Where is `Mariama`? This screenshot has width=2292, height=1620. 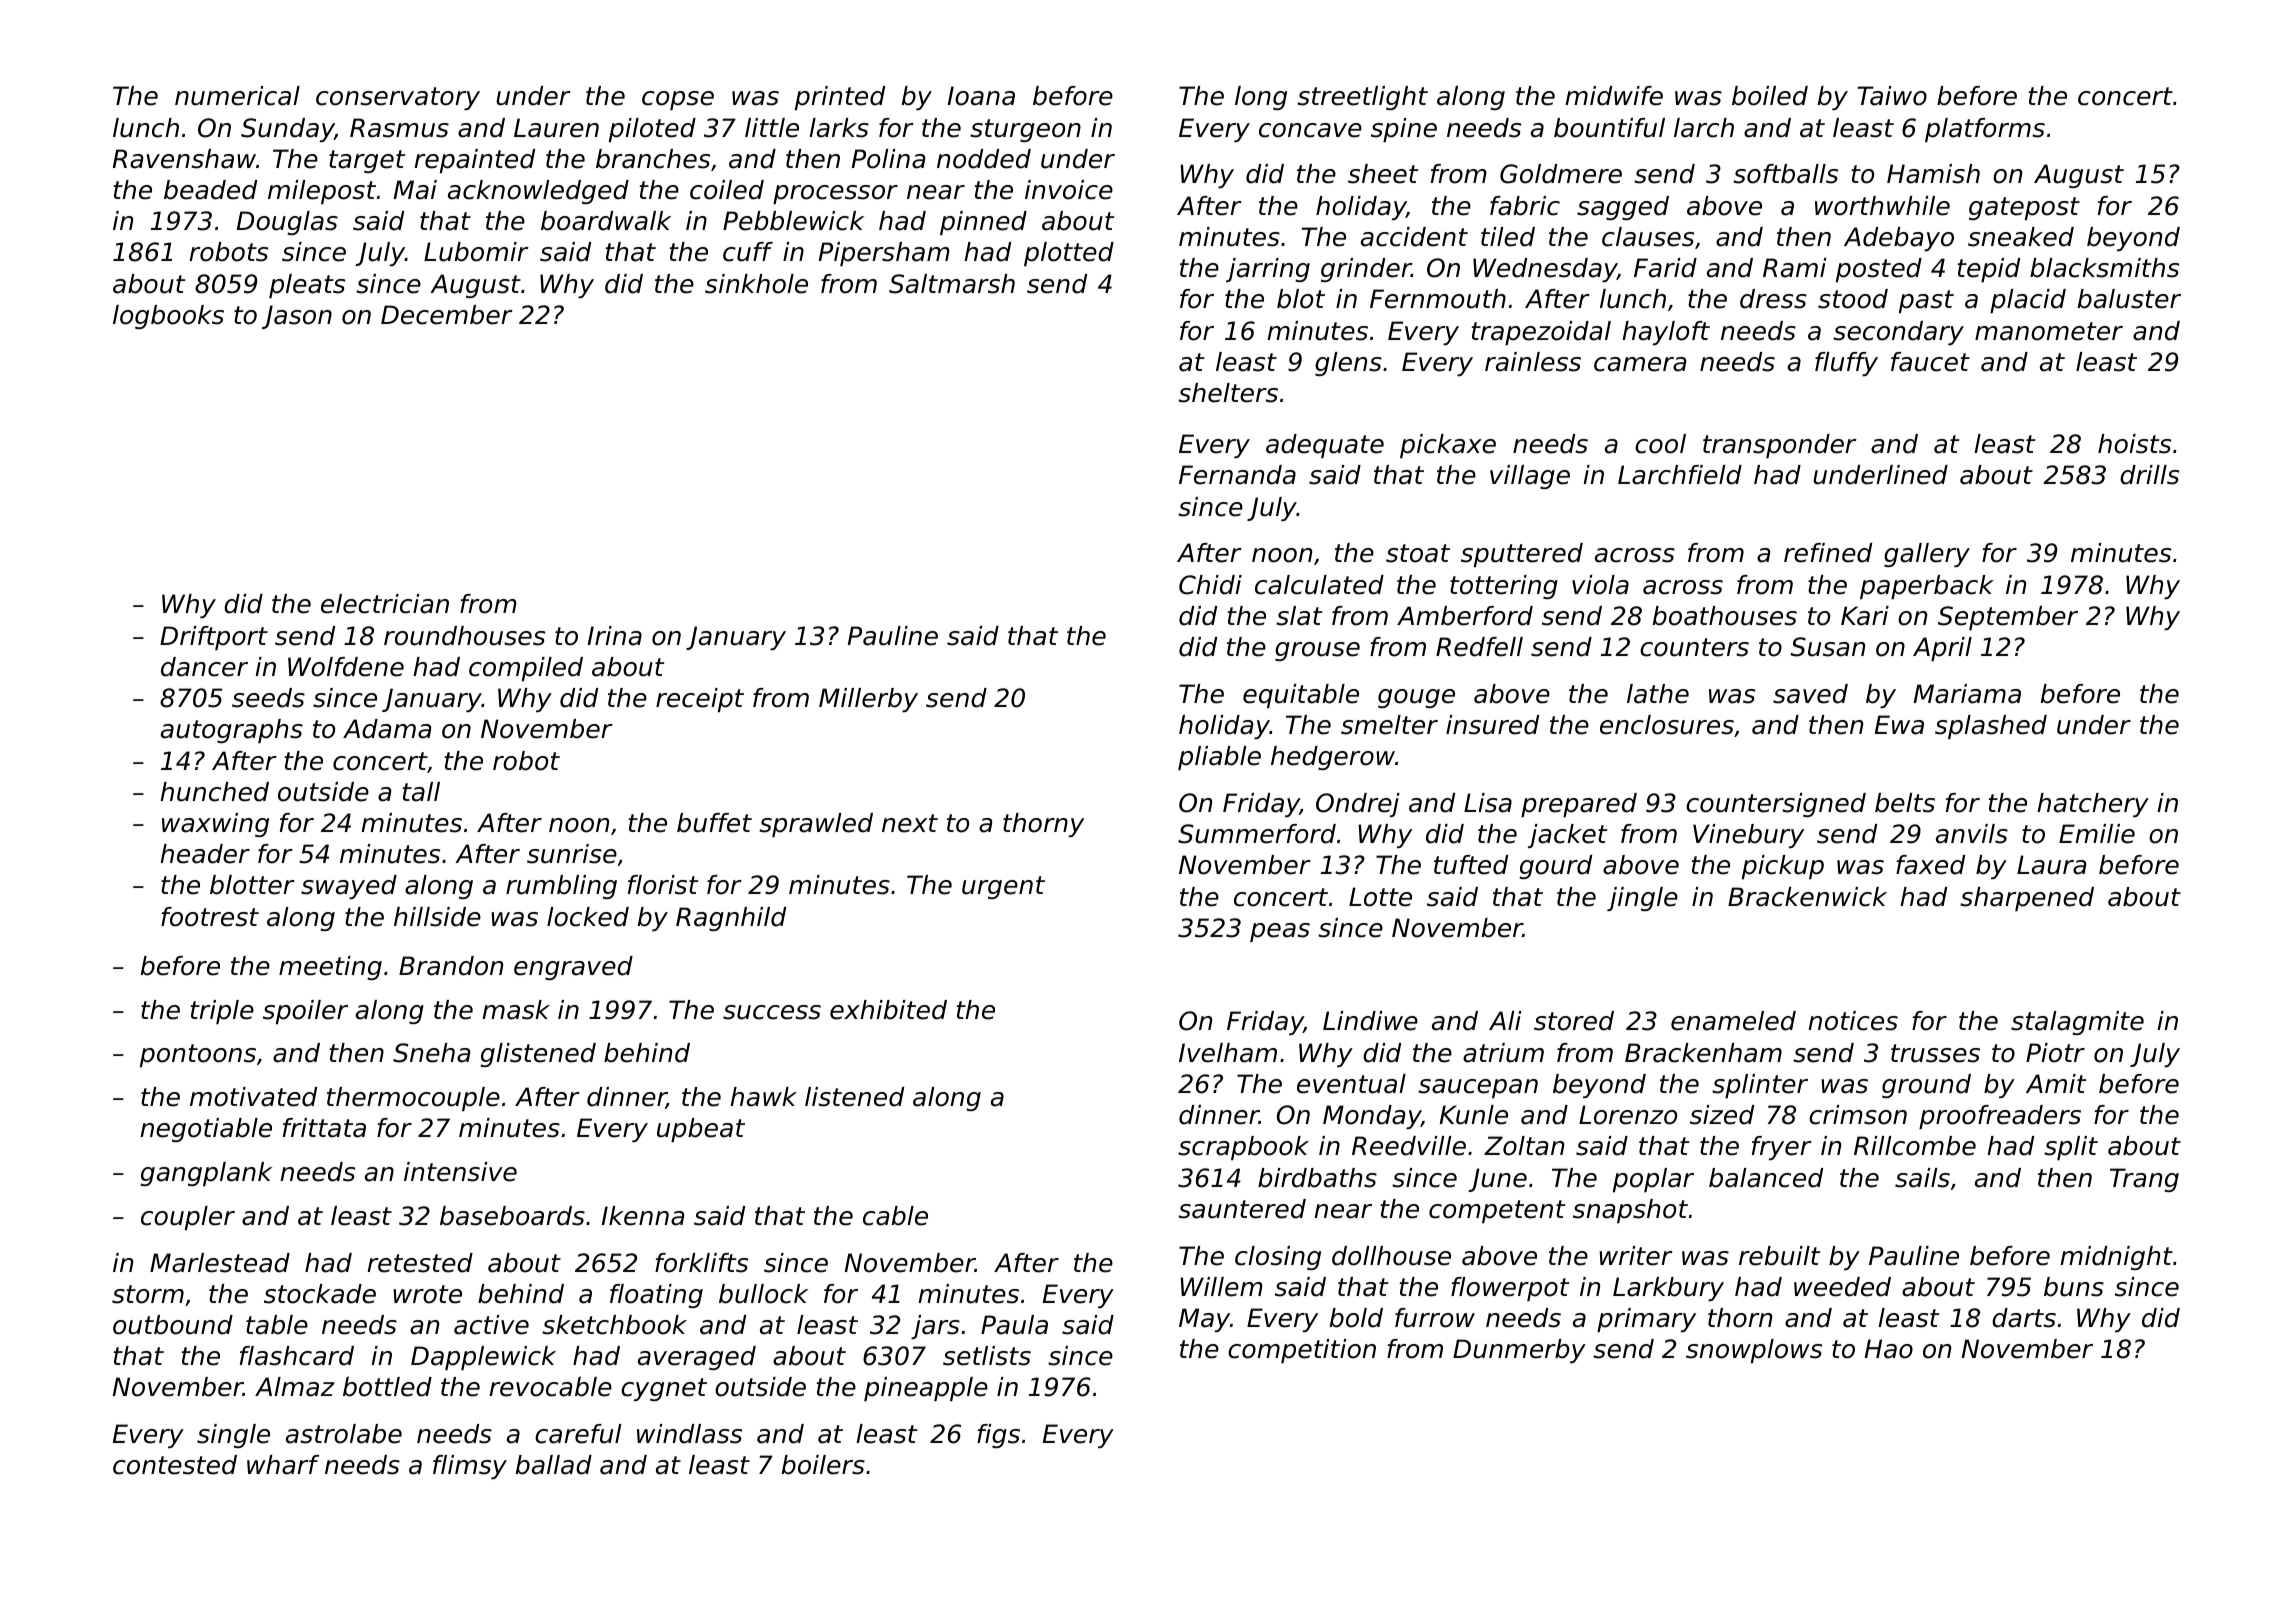 Mariama is located at coordinates (1967, 694).
